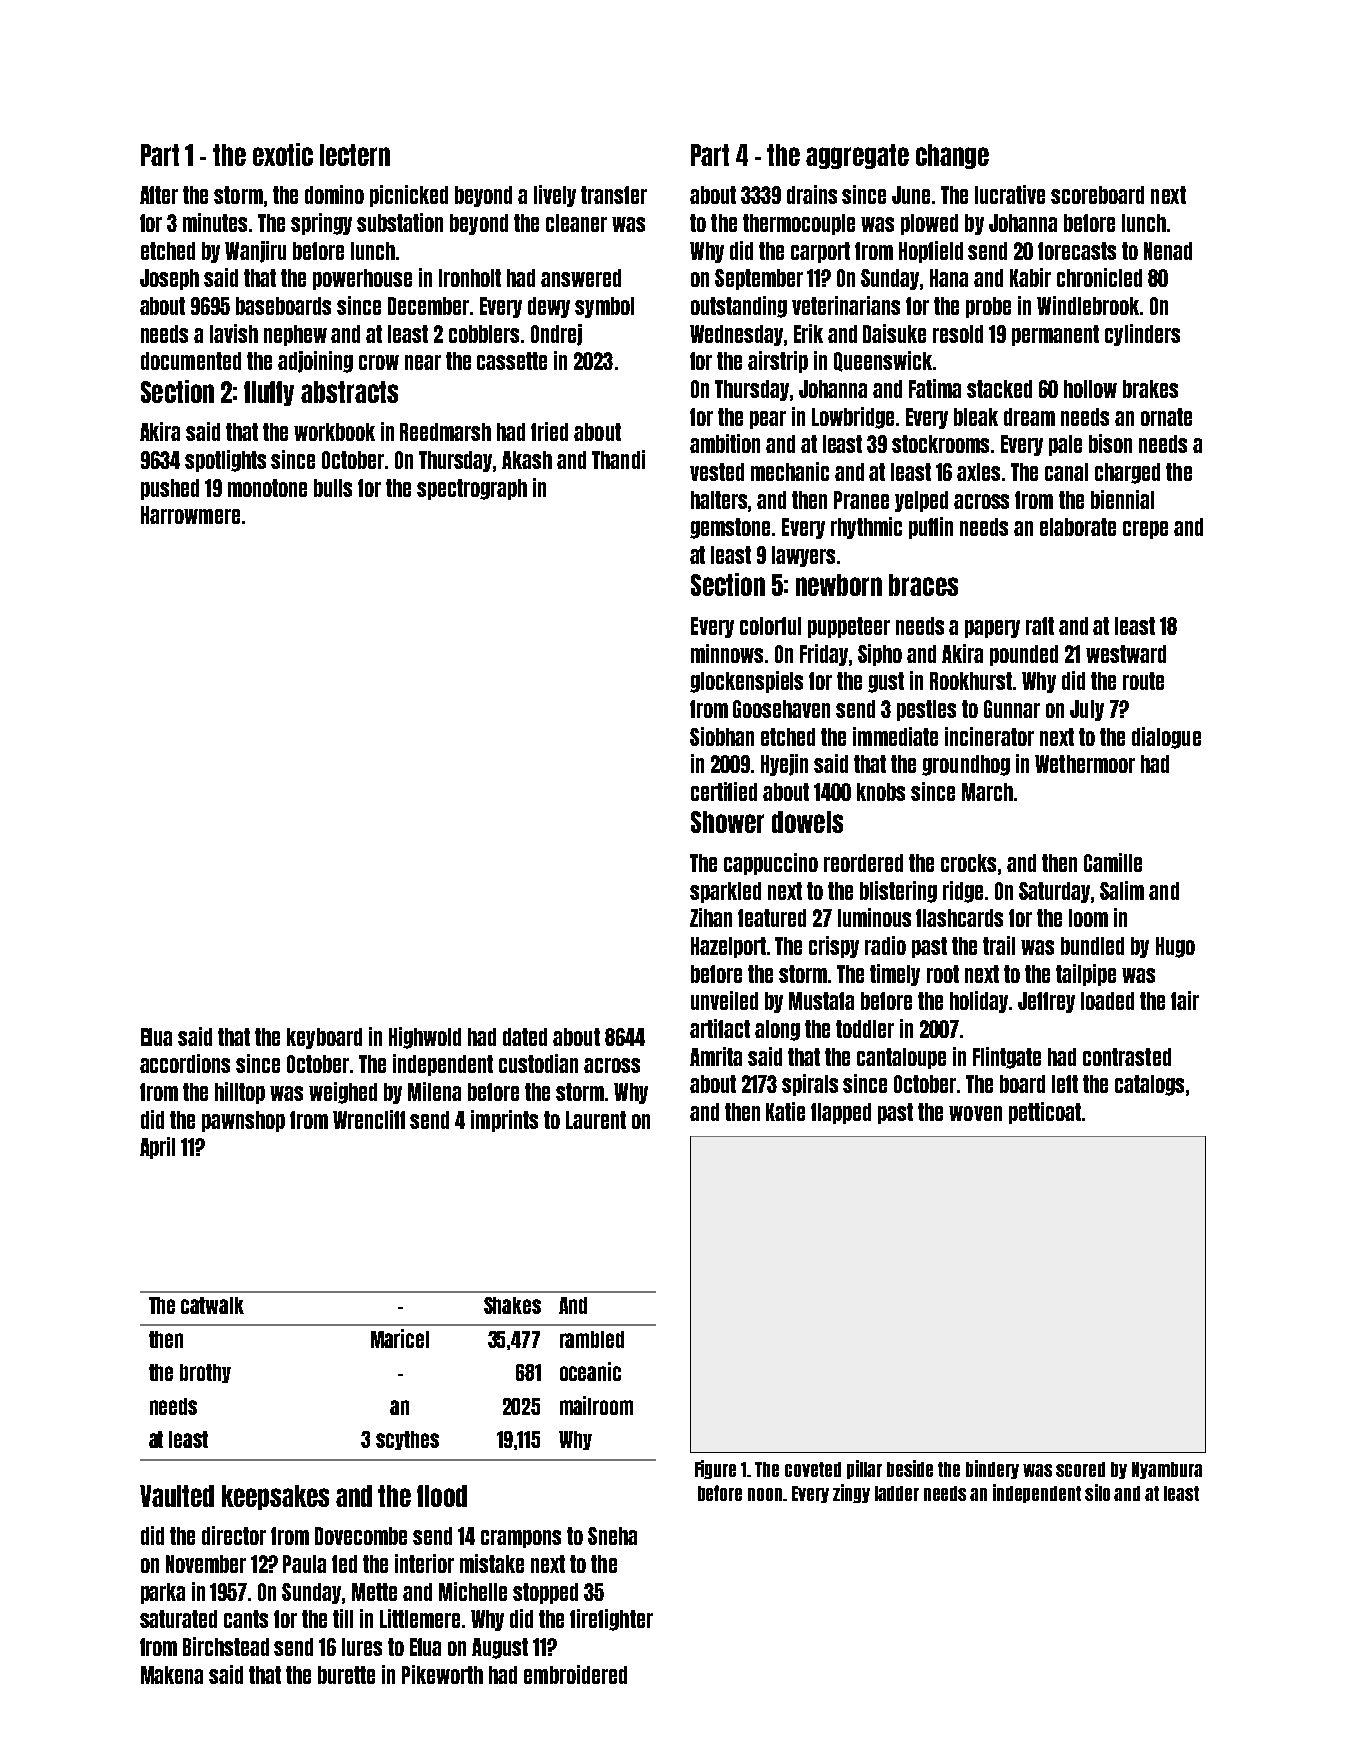  Describe the element at coordinates (1045, 1113) in the screenshot. I see `petticoat` at that location.
